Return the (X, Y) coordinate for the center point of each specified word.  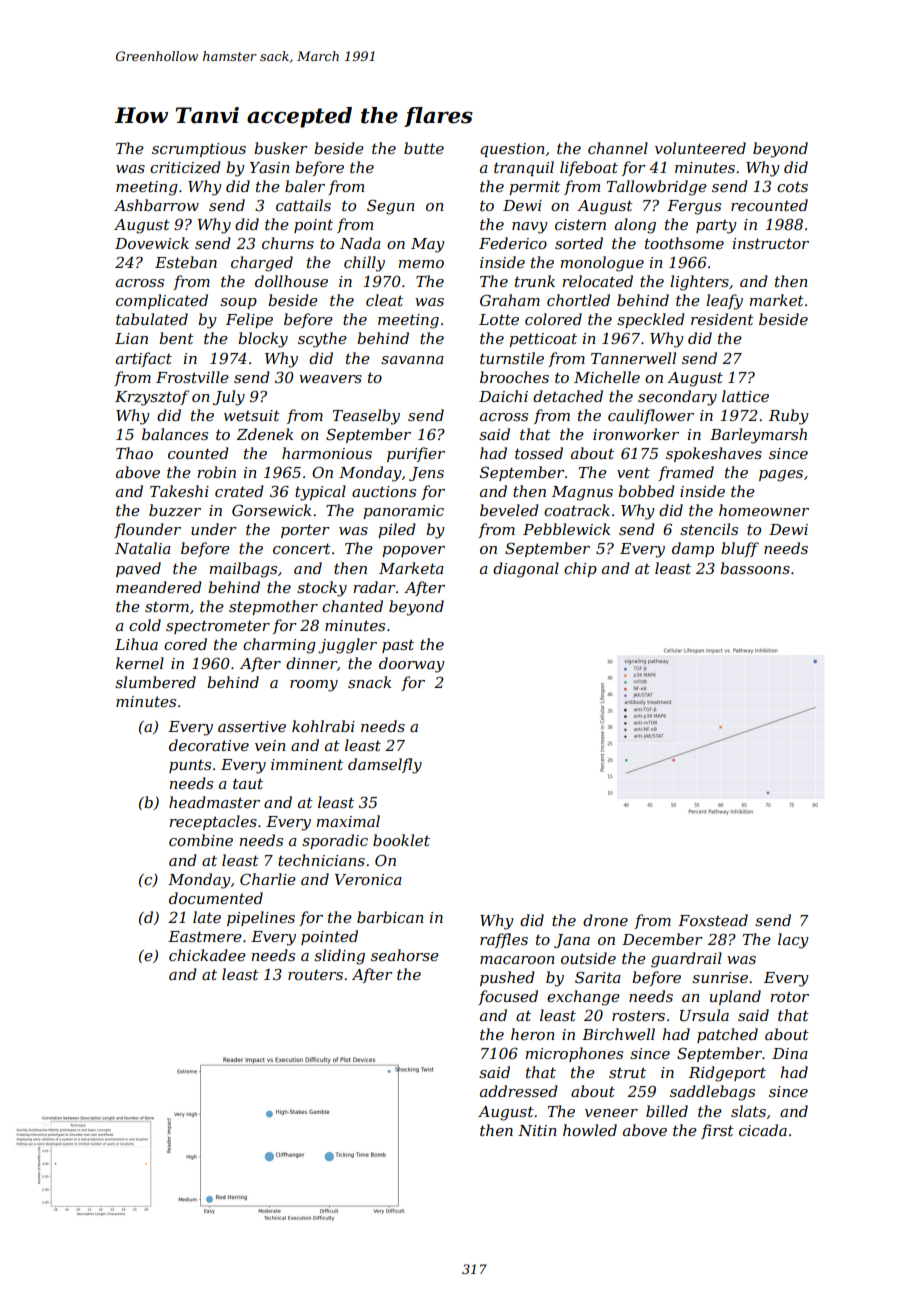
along (635, 226)
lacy (793, 941)
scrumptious (199, 150)
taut (248, 783)
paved (138, 569)
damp (693, 549)
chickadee (207, 955)
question (512, 150)
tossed (539, 453)
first (717, 1131)
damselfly (385, 766)
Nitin (537, 1130)
